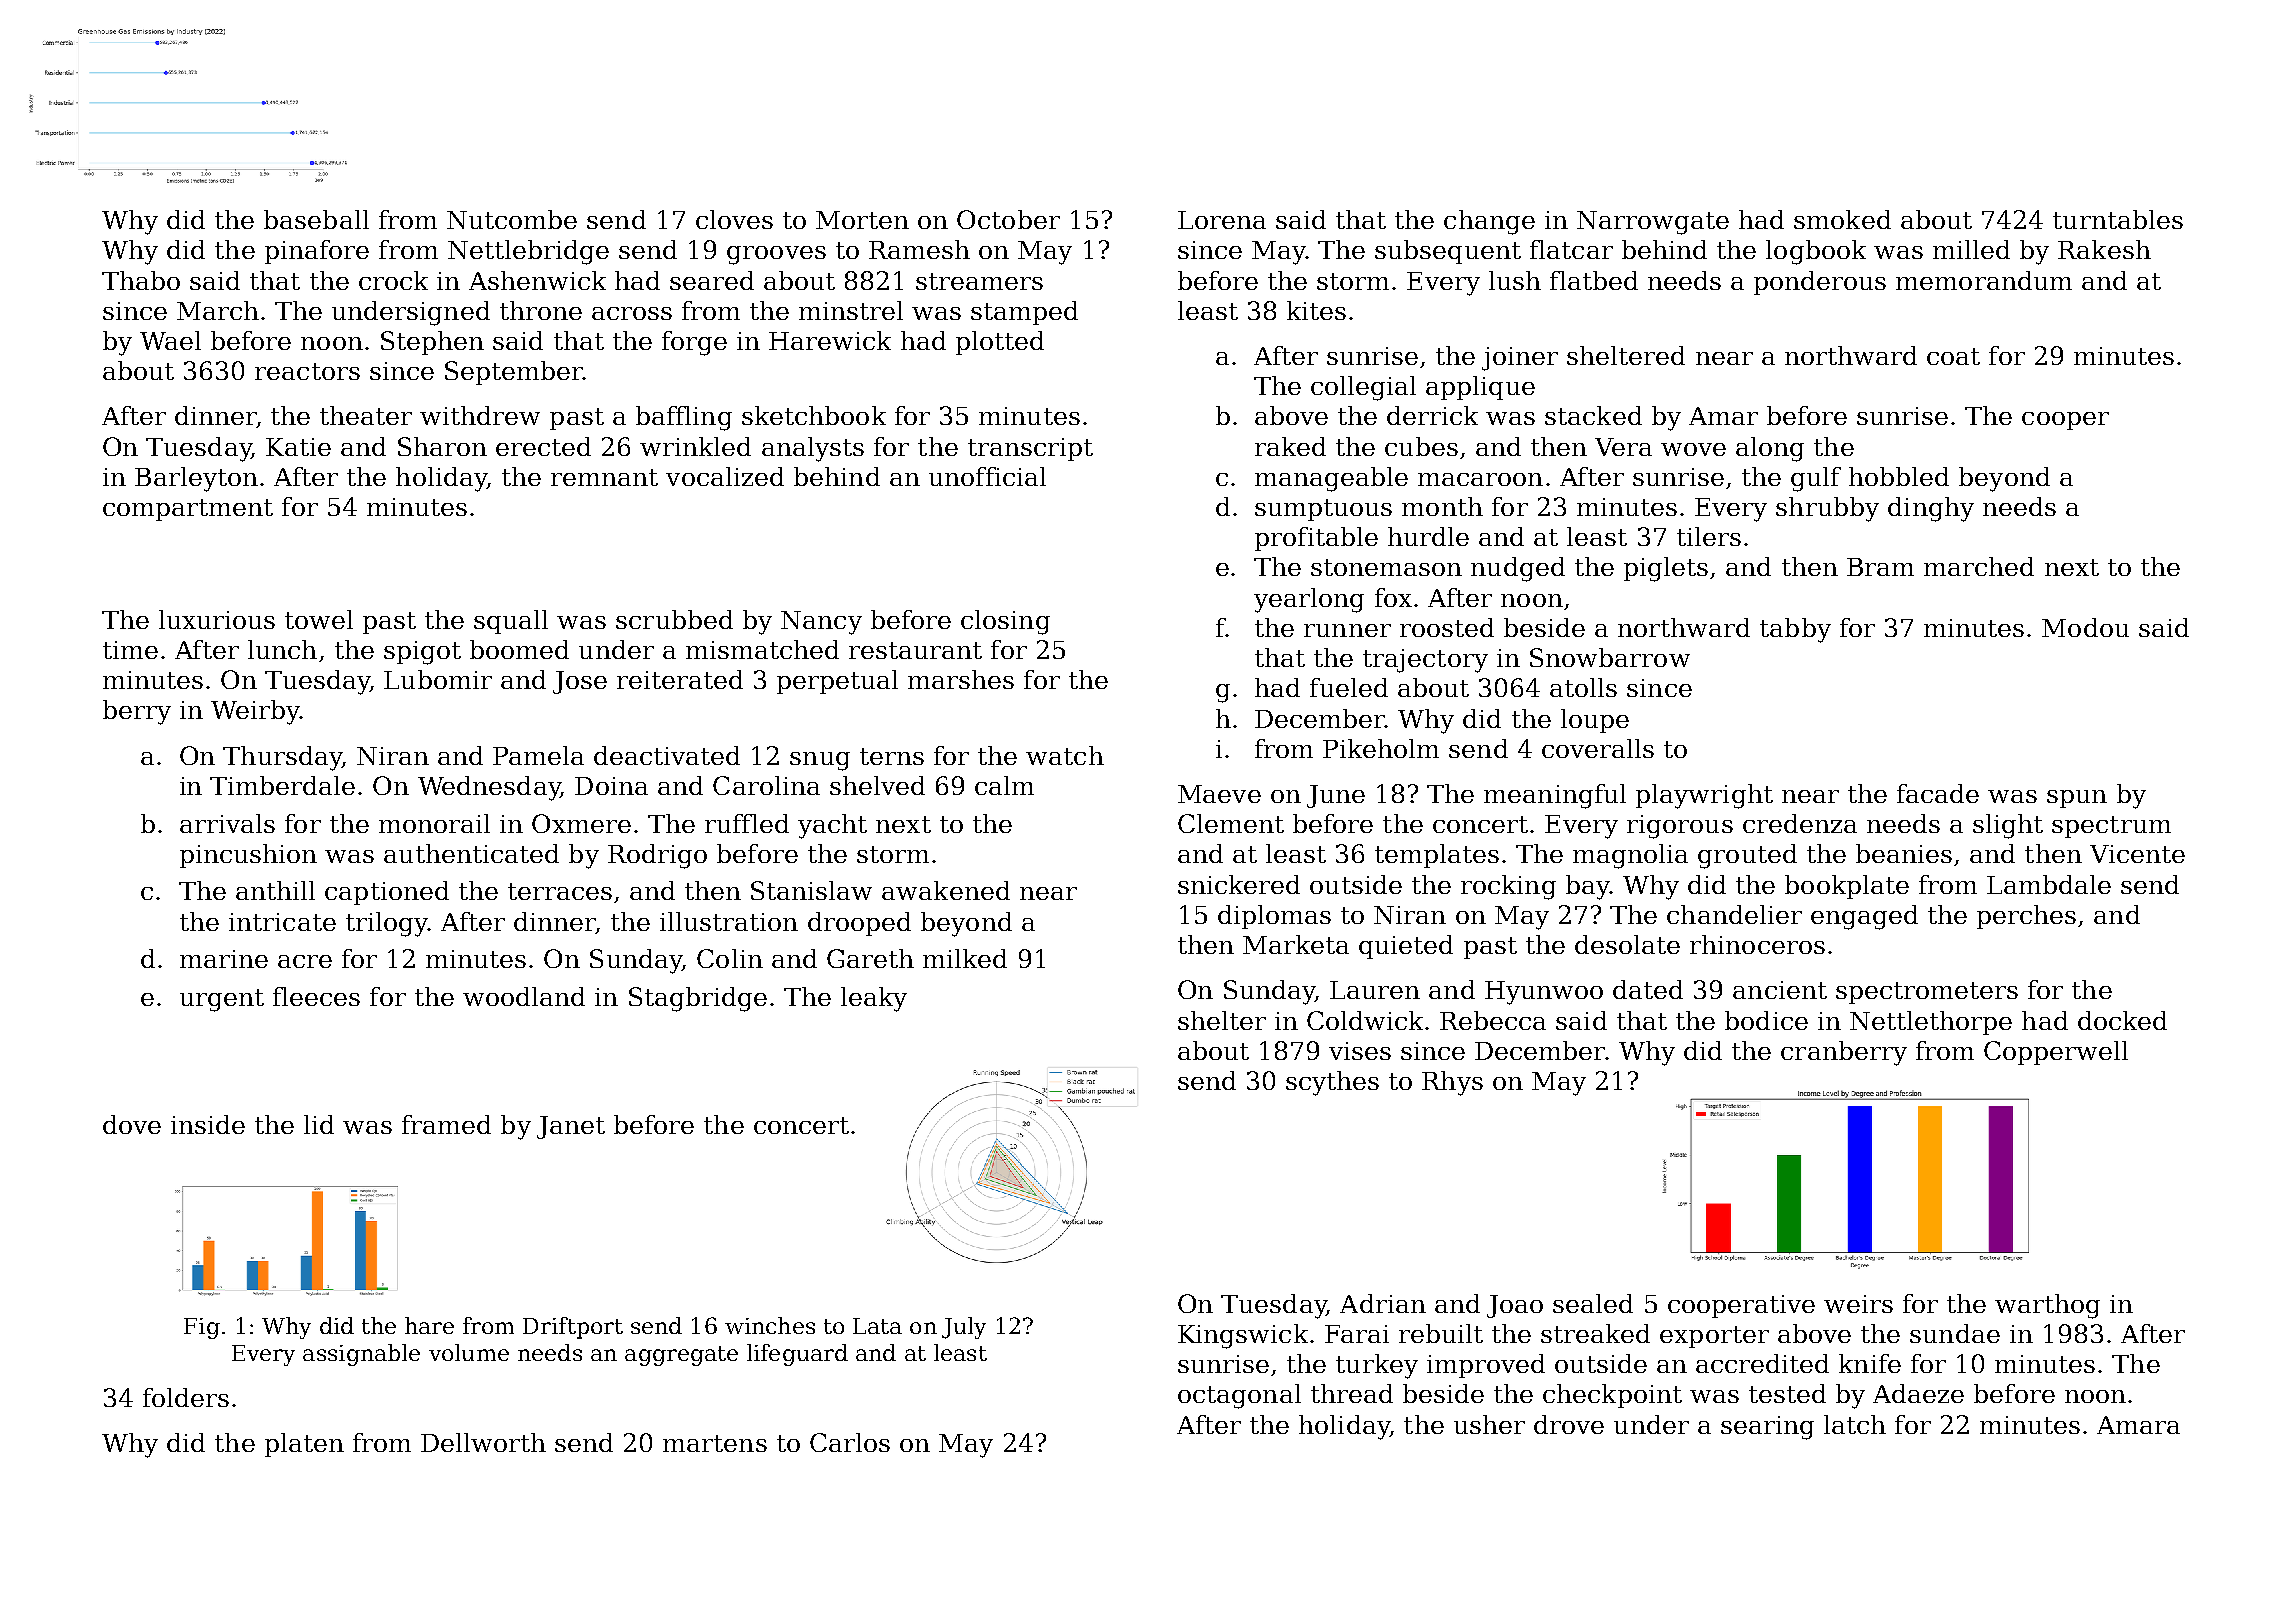 This screenshot has width=2292, height=1620. What do you see at coordinates (2047, 1306) in the screenshot?
I see `warthog` at bounding box center [2047, 1306].
